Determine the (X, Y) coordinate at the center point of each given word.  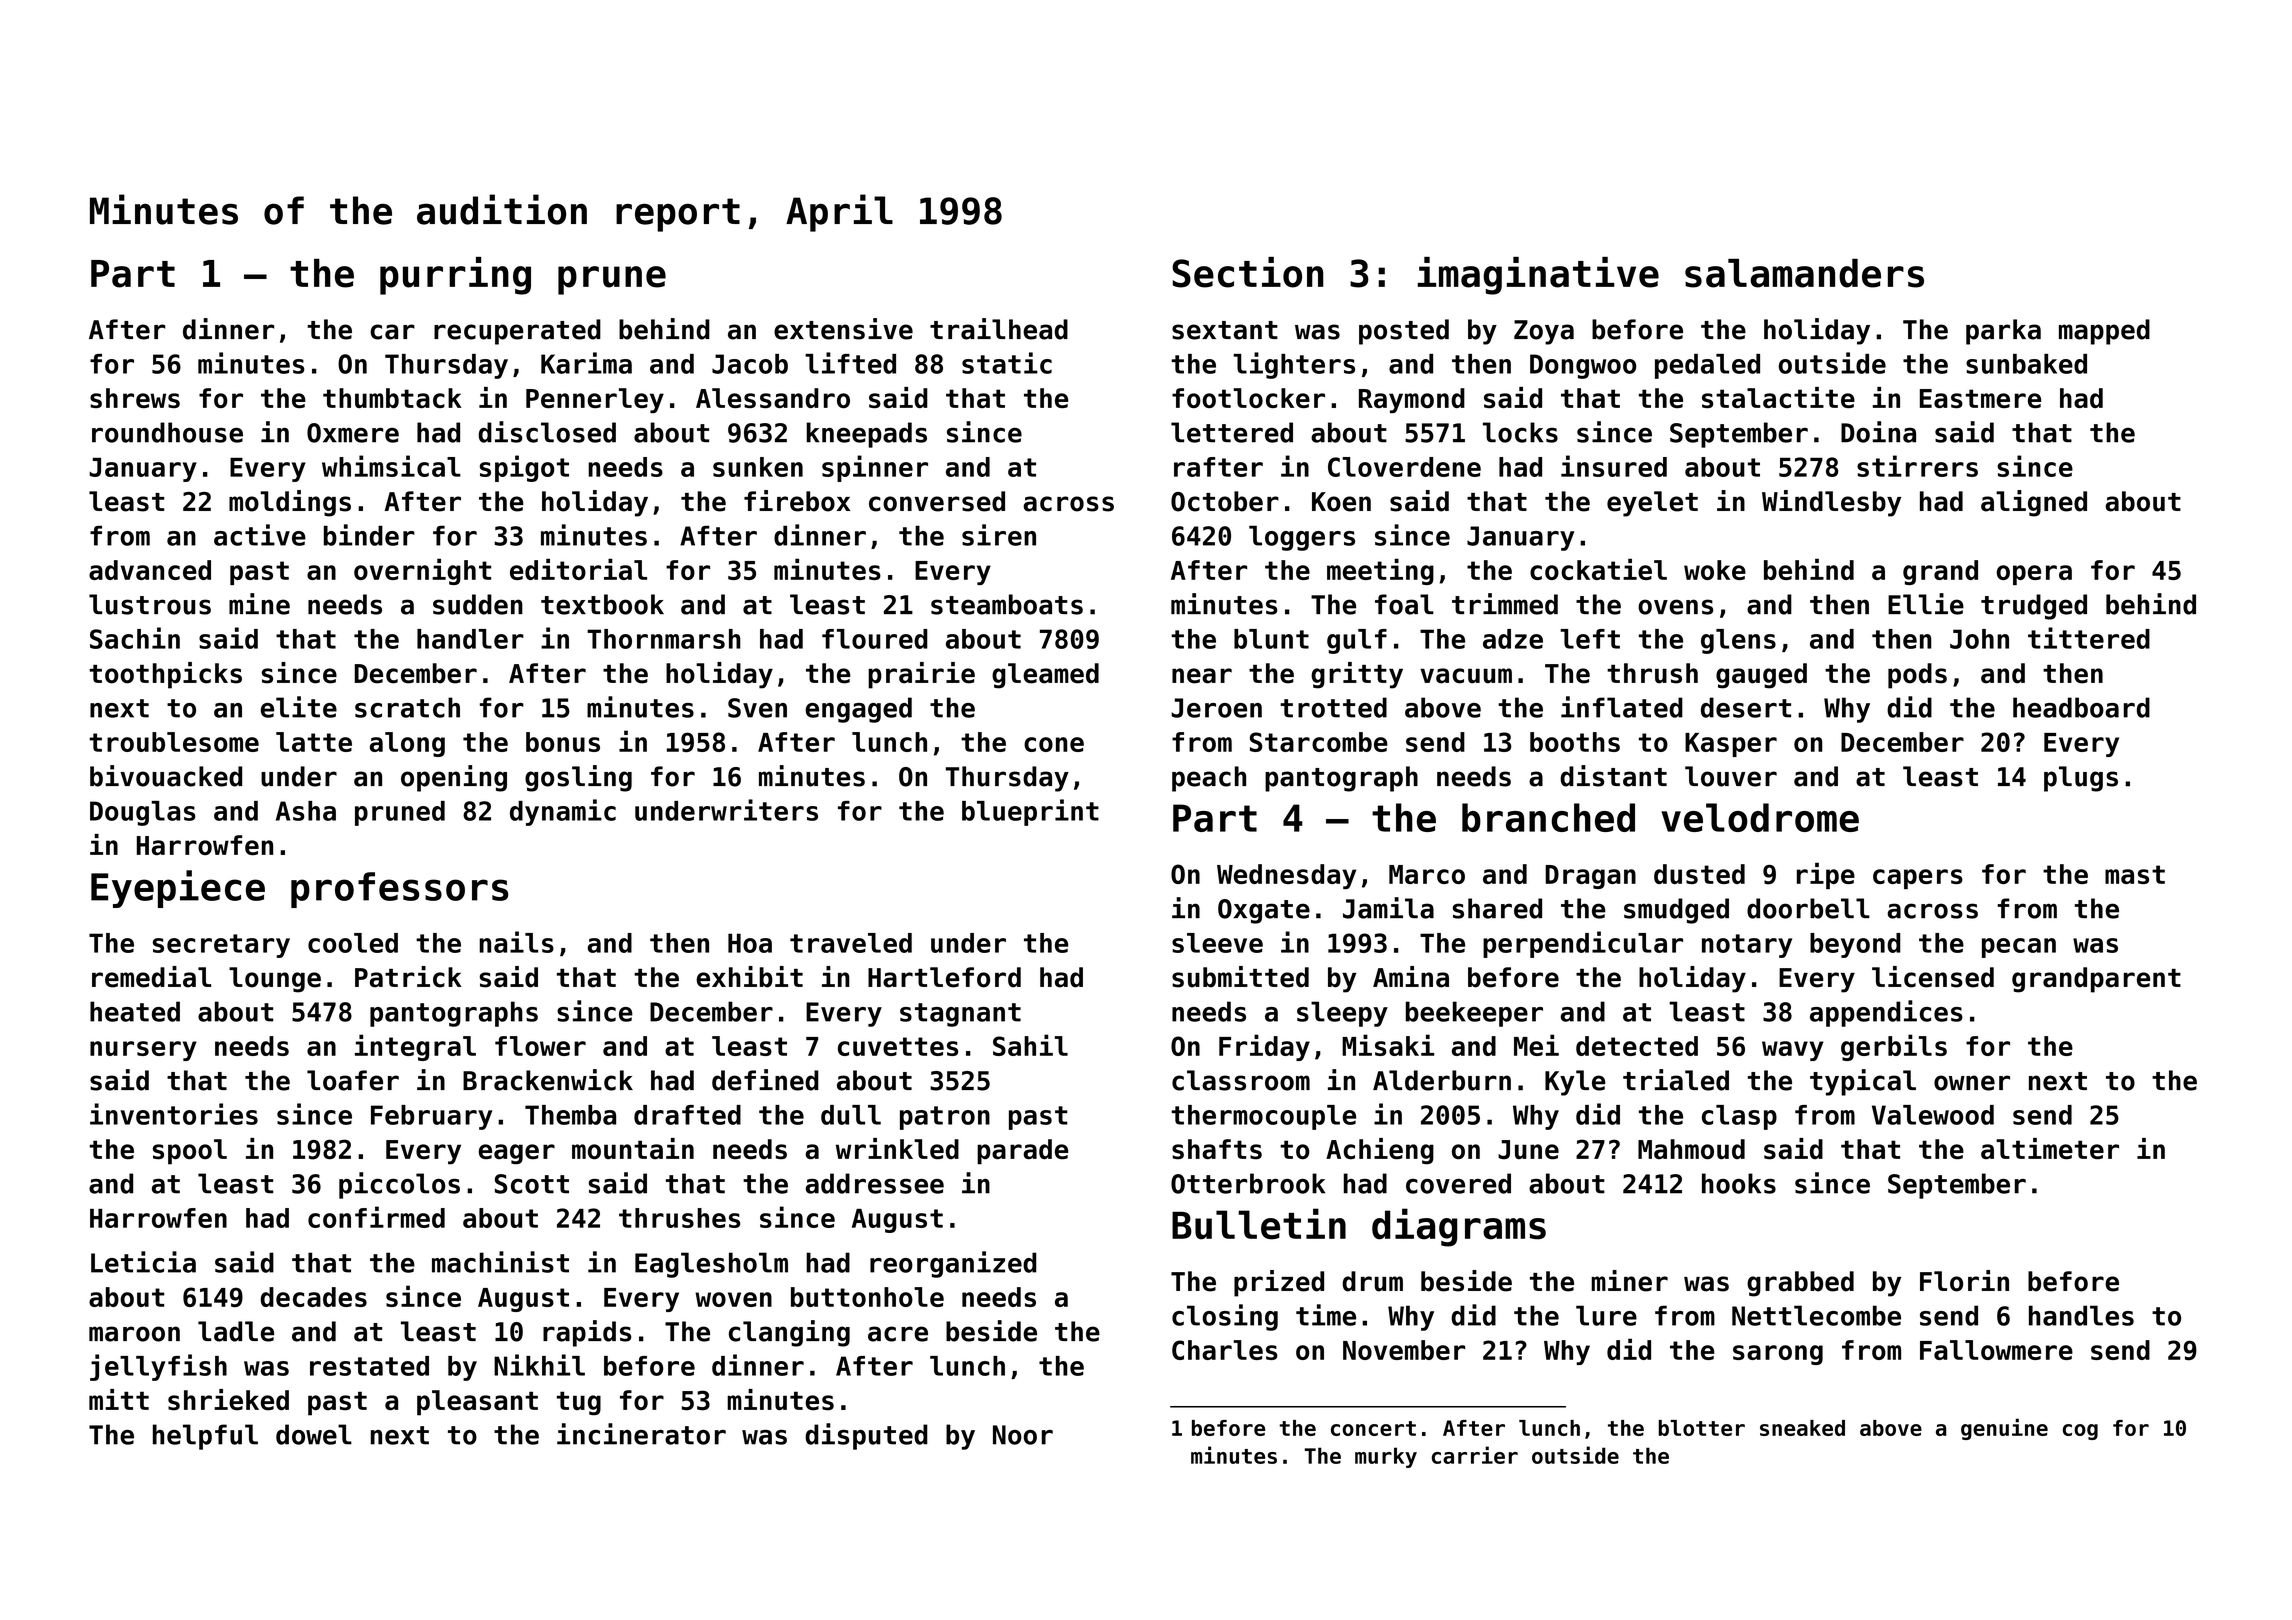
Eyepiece (178, 889)
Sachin (135, 638)
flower (540, 1046)
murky (1386, 1457)
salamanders (1804, 273)
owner (1972, 1083)
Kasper (1731, 745)
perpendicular (1583, 944)
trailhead (999, 329)
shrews (135, 398)
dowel (314, 1434)
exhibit (749, 977)
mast (2135, 874)
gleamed (1045, 676)
